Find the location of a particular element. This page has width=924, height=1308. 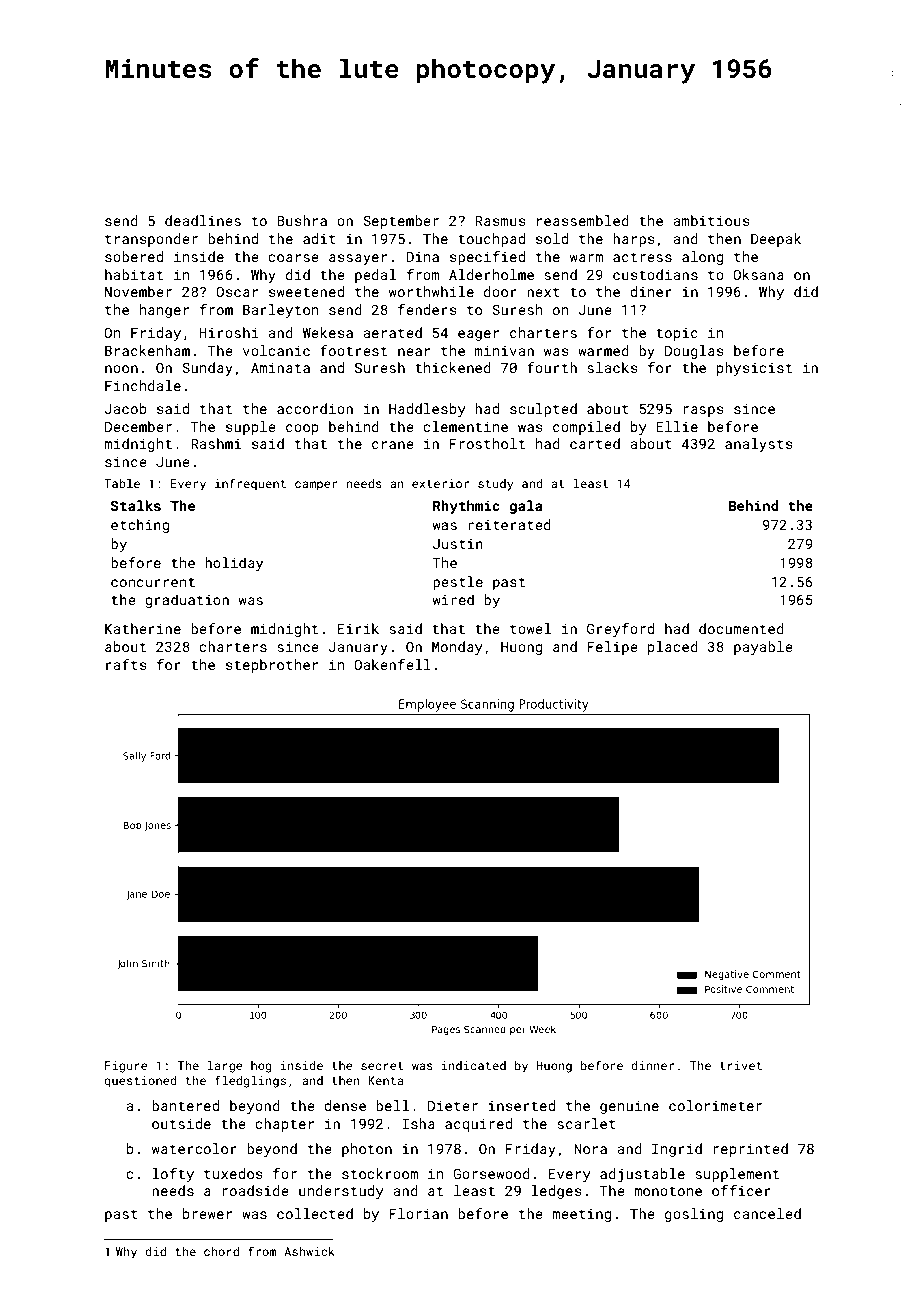

documented is located at coordinates (741, 628).
